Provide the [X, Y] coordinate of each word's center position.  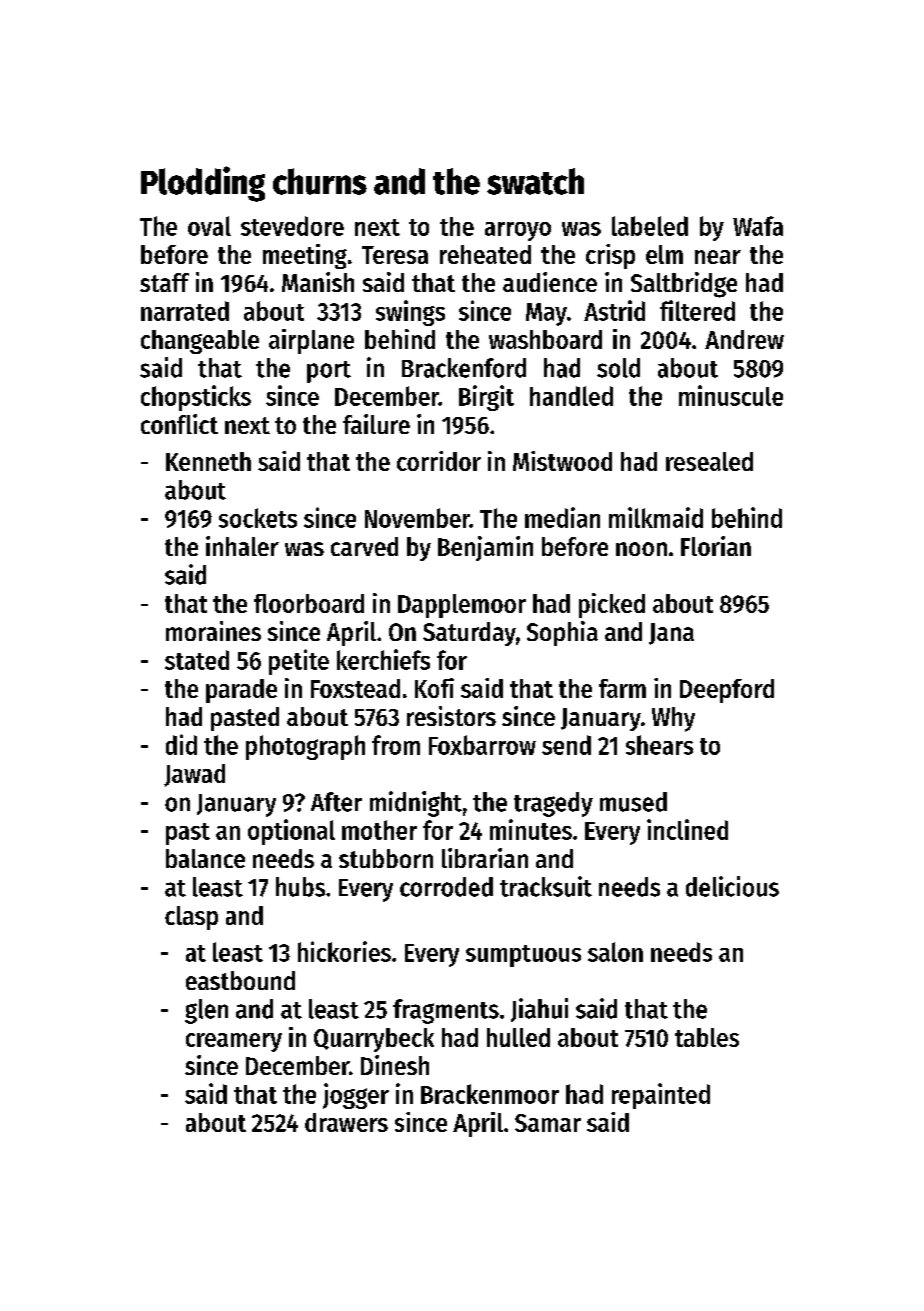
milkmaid [656, 517]
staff [164, 282]
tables [707, 1037]
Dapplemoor [462, 606]
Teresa [395, 255]
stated [197, 660]
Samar [548, 1123]
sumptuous [523, 956]
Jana [671, 634]
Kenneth [208, 461]
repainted [661, 1096]
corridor [439, 461]
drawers [346, 1122]
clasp [191, 918]
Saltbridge [684, 285]
